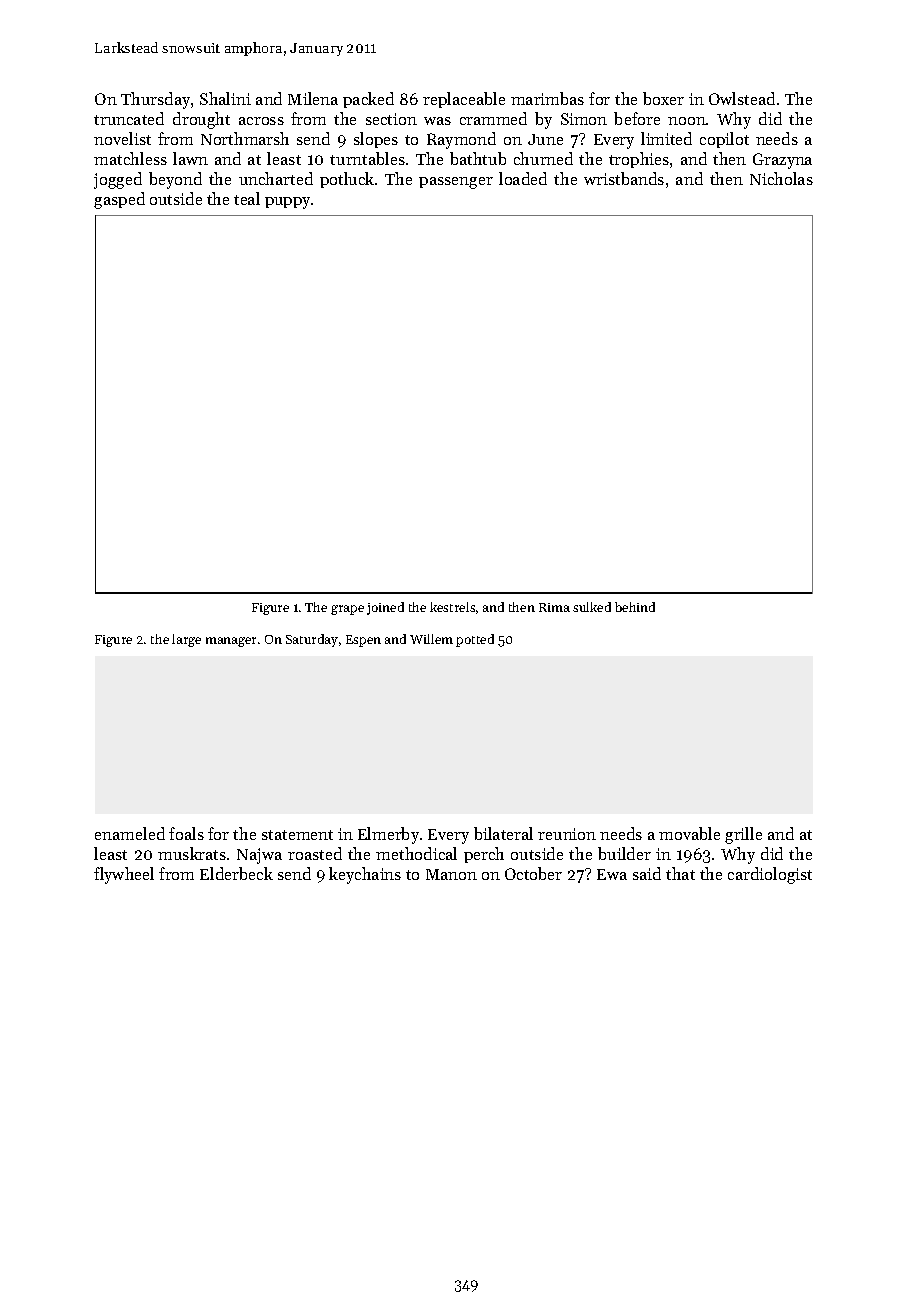 This page has height=1316, width=908. What do you see at coordinates (635, 607) in the page?
I see `behind` at bounding box center [635, 607].
